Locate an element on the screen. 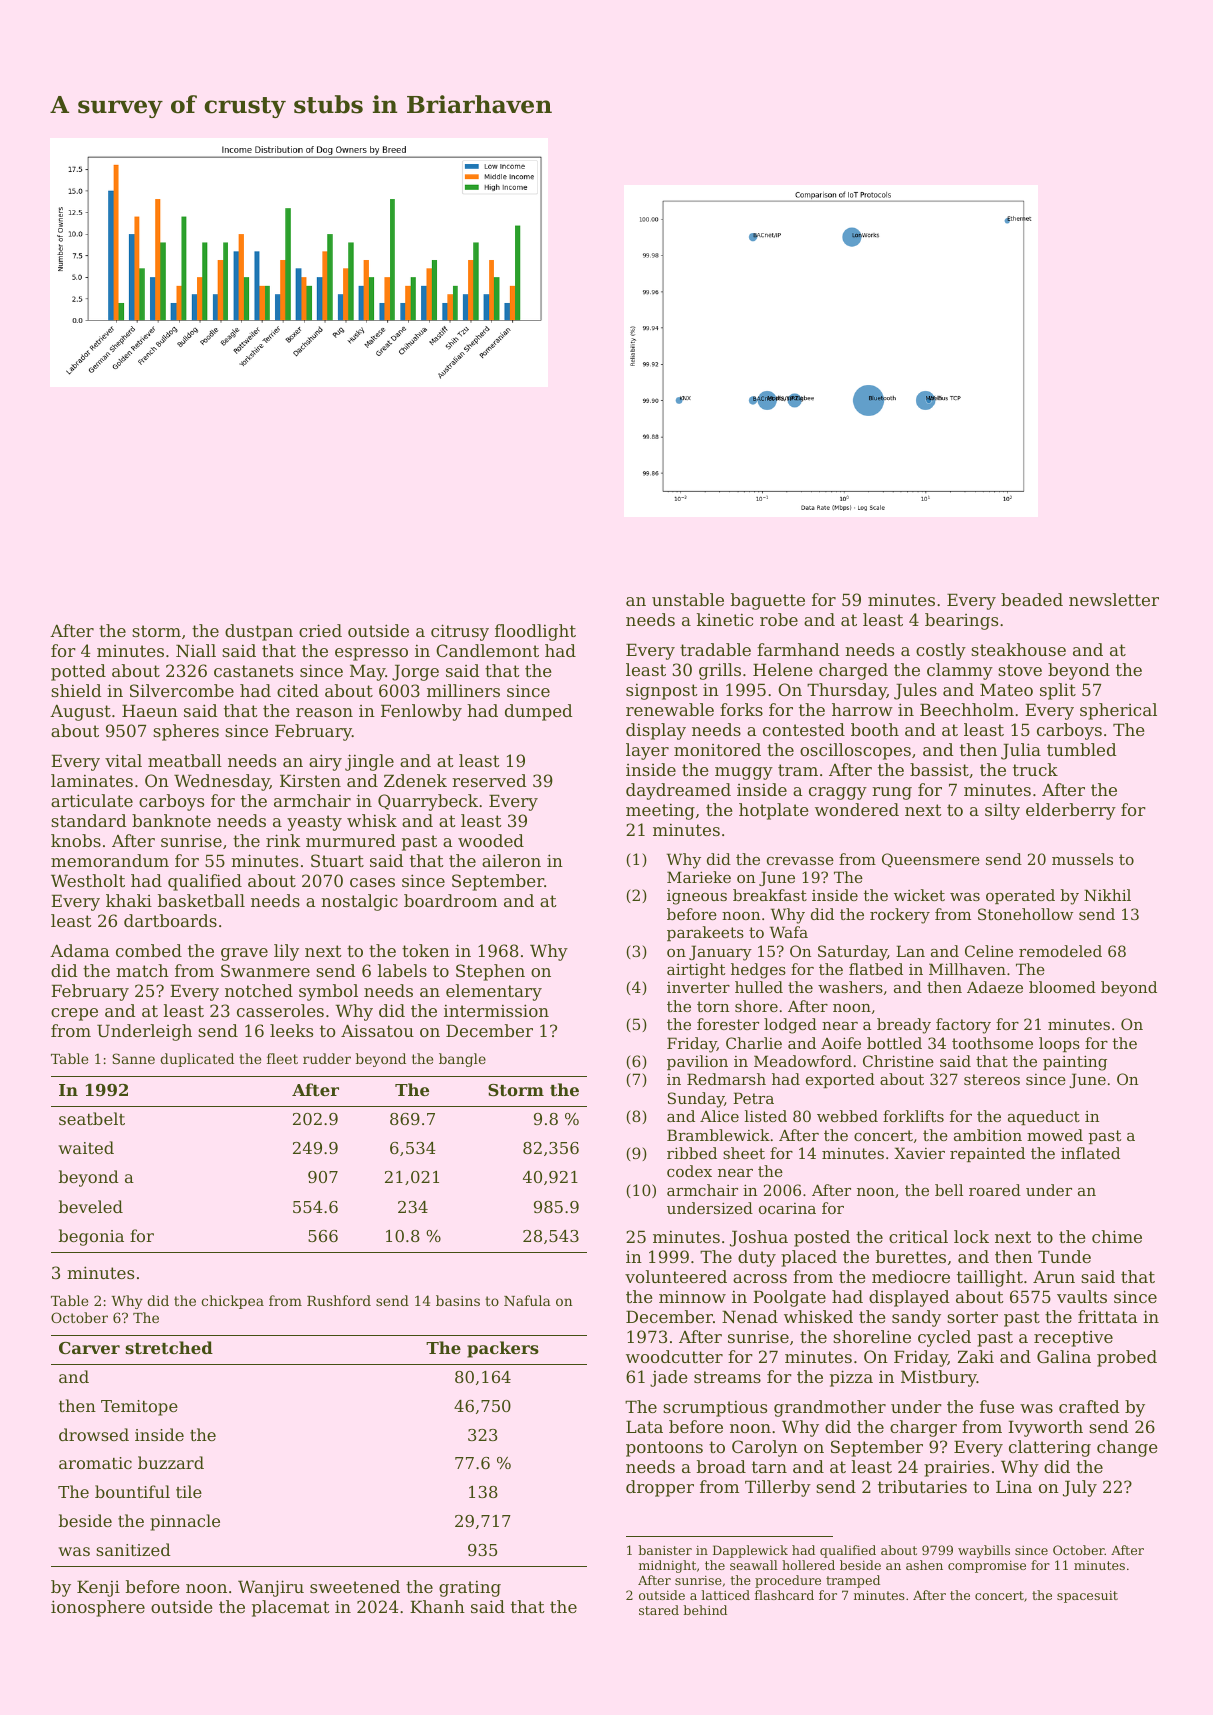 The height and width of the screenshot is (1715, 1213). waited is located at coordinates (86, 1147).
